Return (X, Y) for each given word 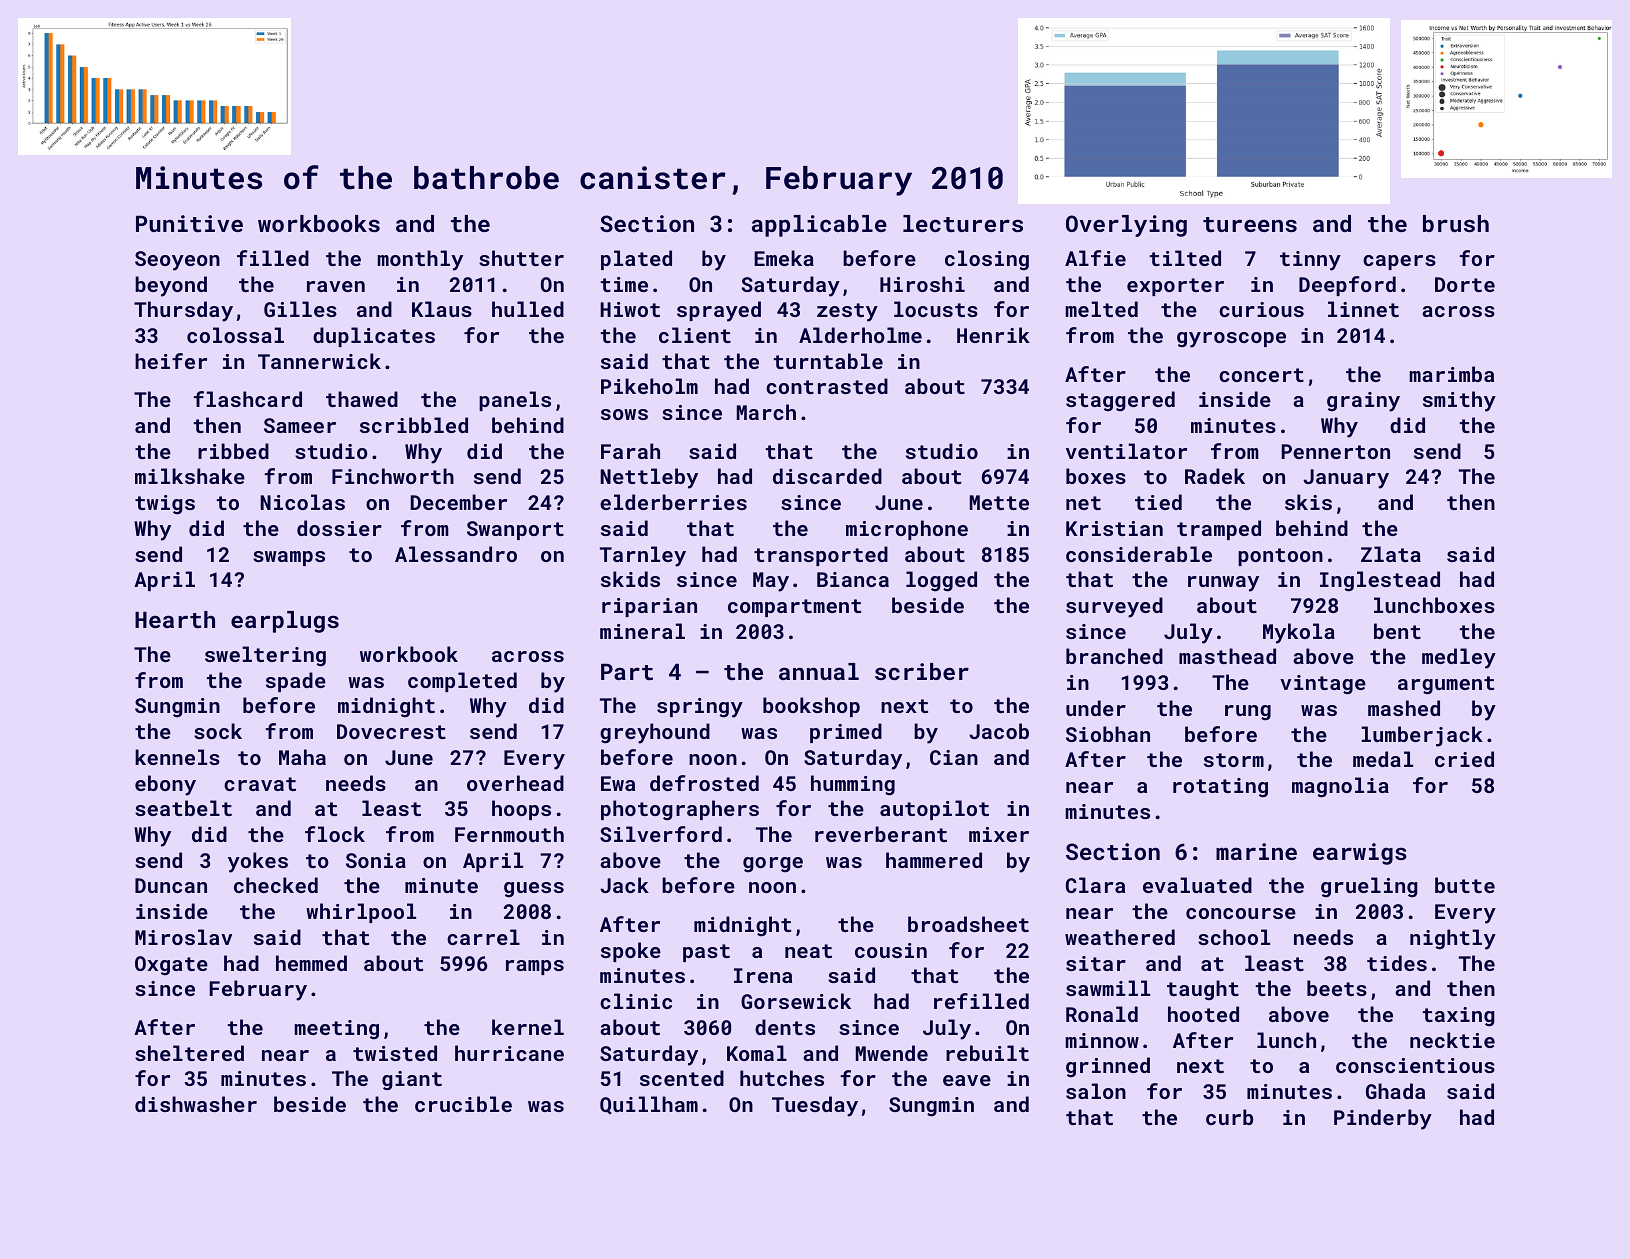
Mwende (892, 1053)
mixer (999, 834)
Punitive (189, 223)
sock (218, 731)
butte (1465, 885)
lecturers (963, 223)
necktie (1452, 1040)
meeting (336, 1030)
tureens (1250, 224)
